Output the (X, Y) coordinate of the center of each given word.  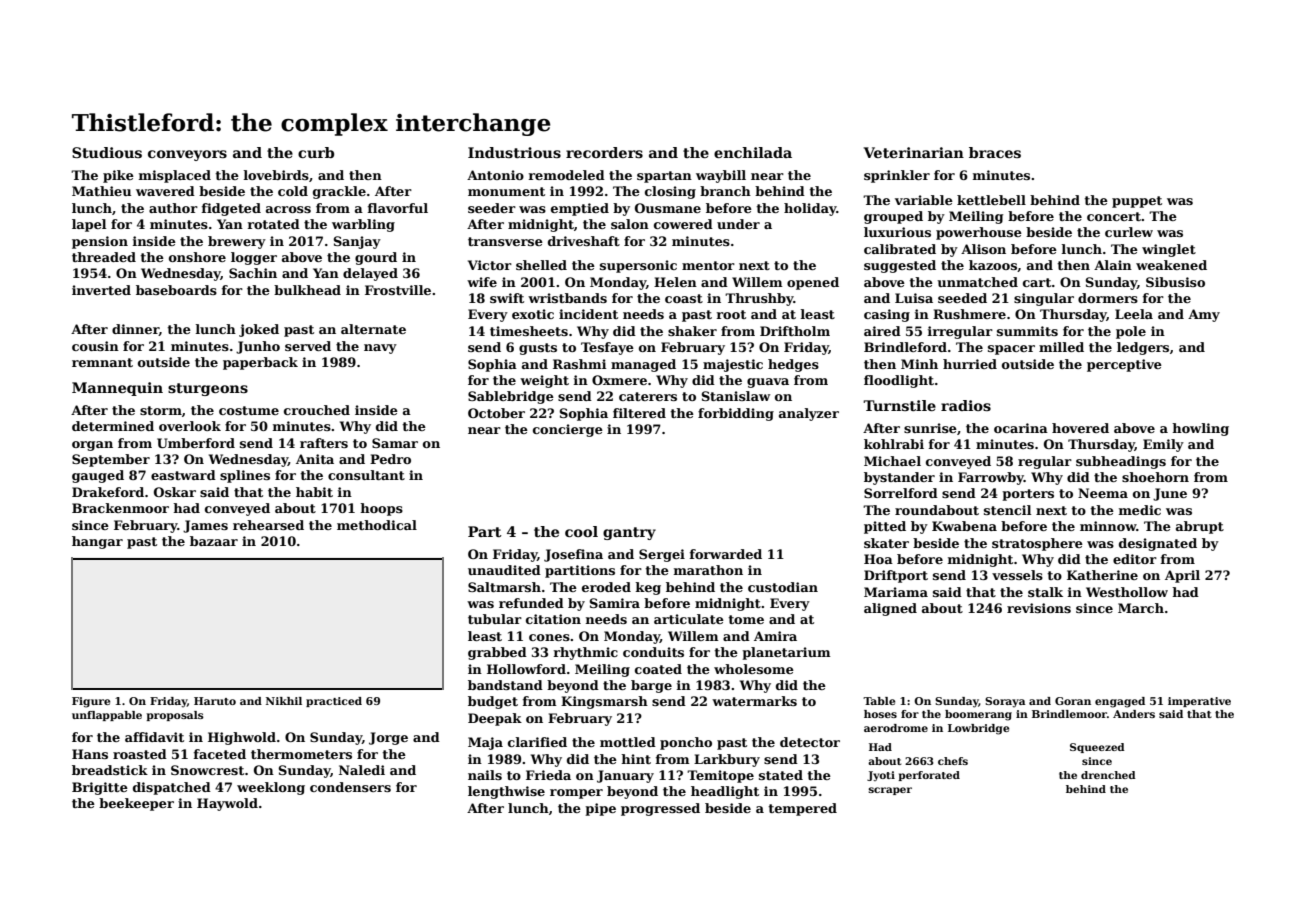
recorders (604, 152)
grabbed (497, 653)
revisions (1039, 608)
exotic (533, 314)
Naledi (362, 770)
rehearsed (268, 525)
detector (810, 742)
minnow (1108, 526)
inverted (101, 290)
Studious (107, 152)
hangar (97, 542)
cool (581, 531)
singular (1044, 299)
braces (995, 152)
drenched (1108, 775)
